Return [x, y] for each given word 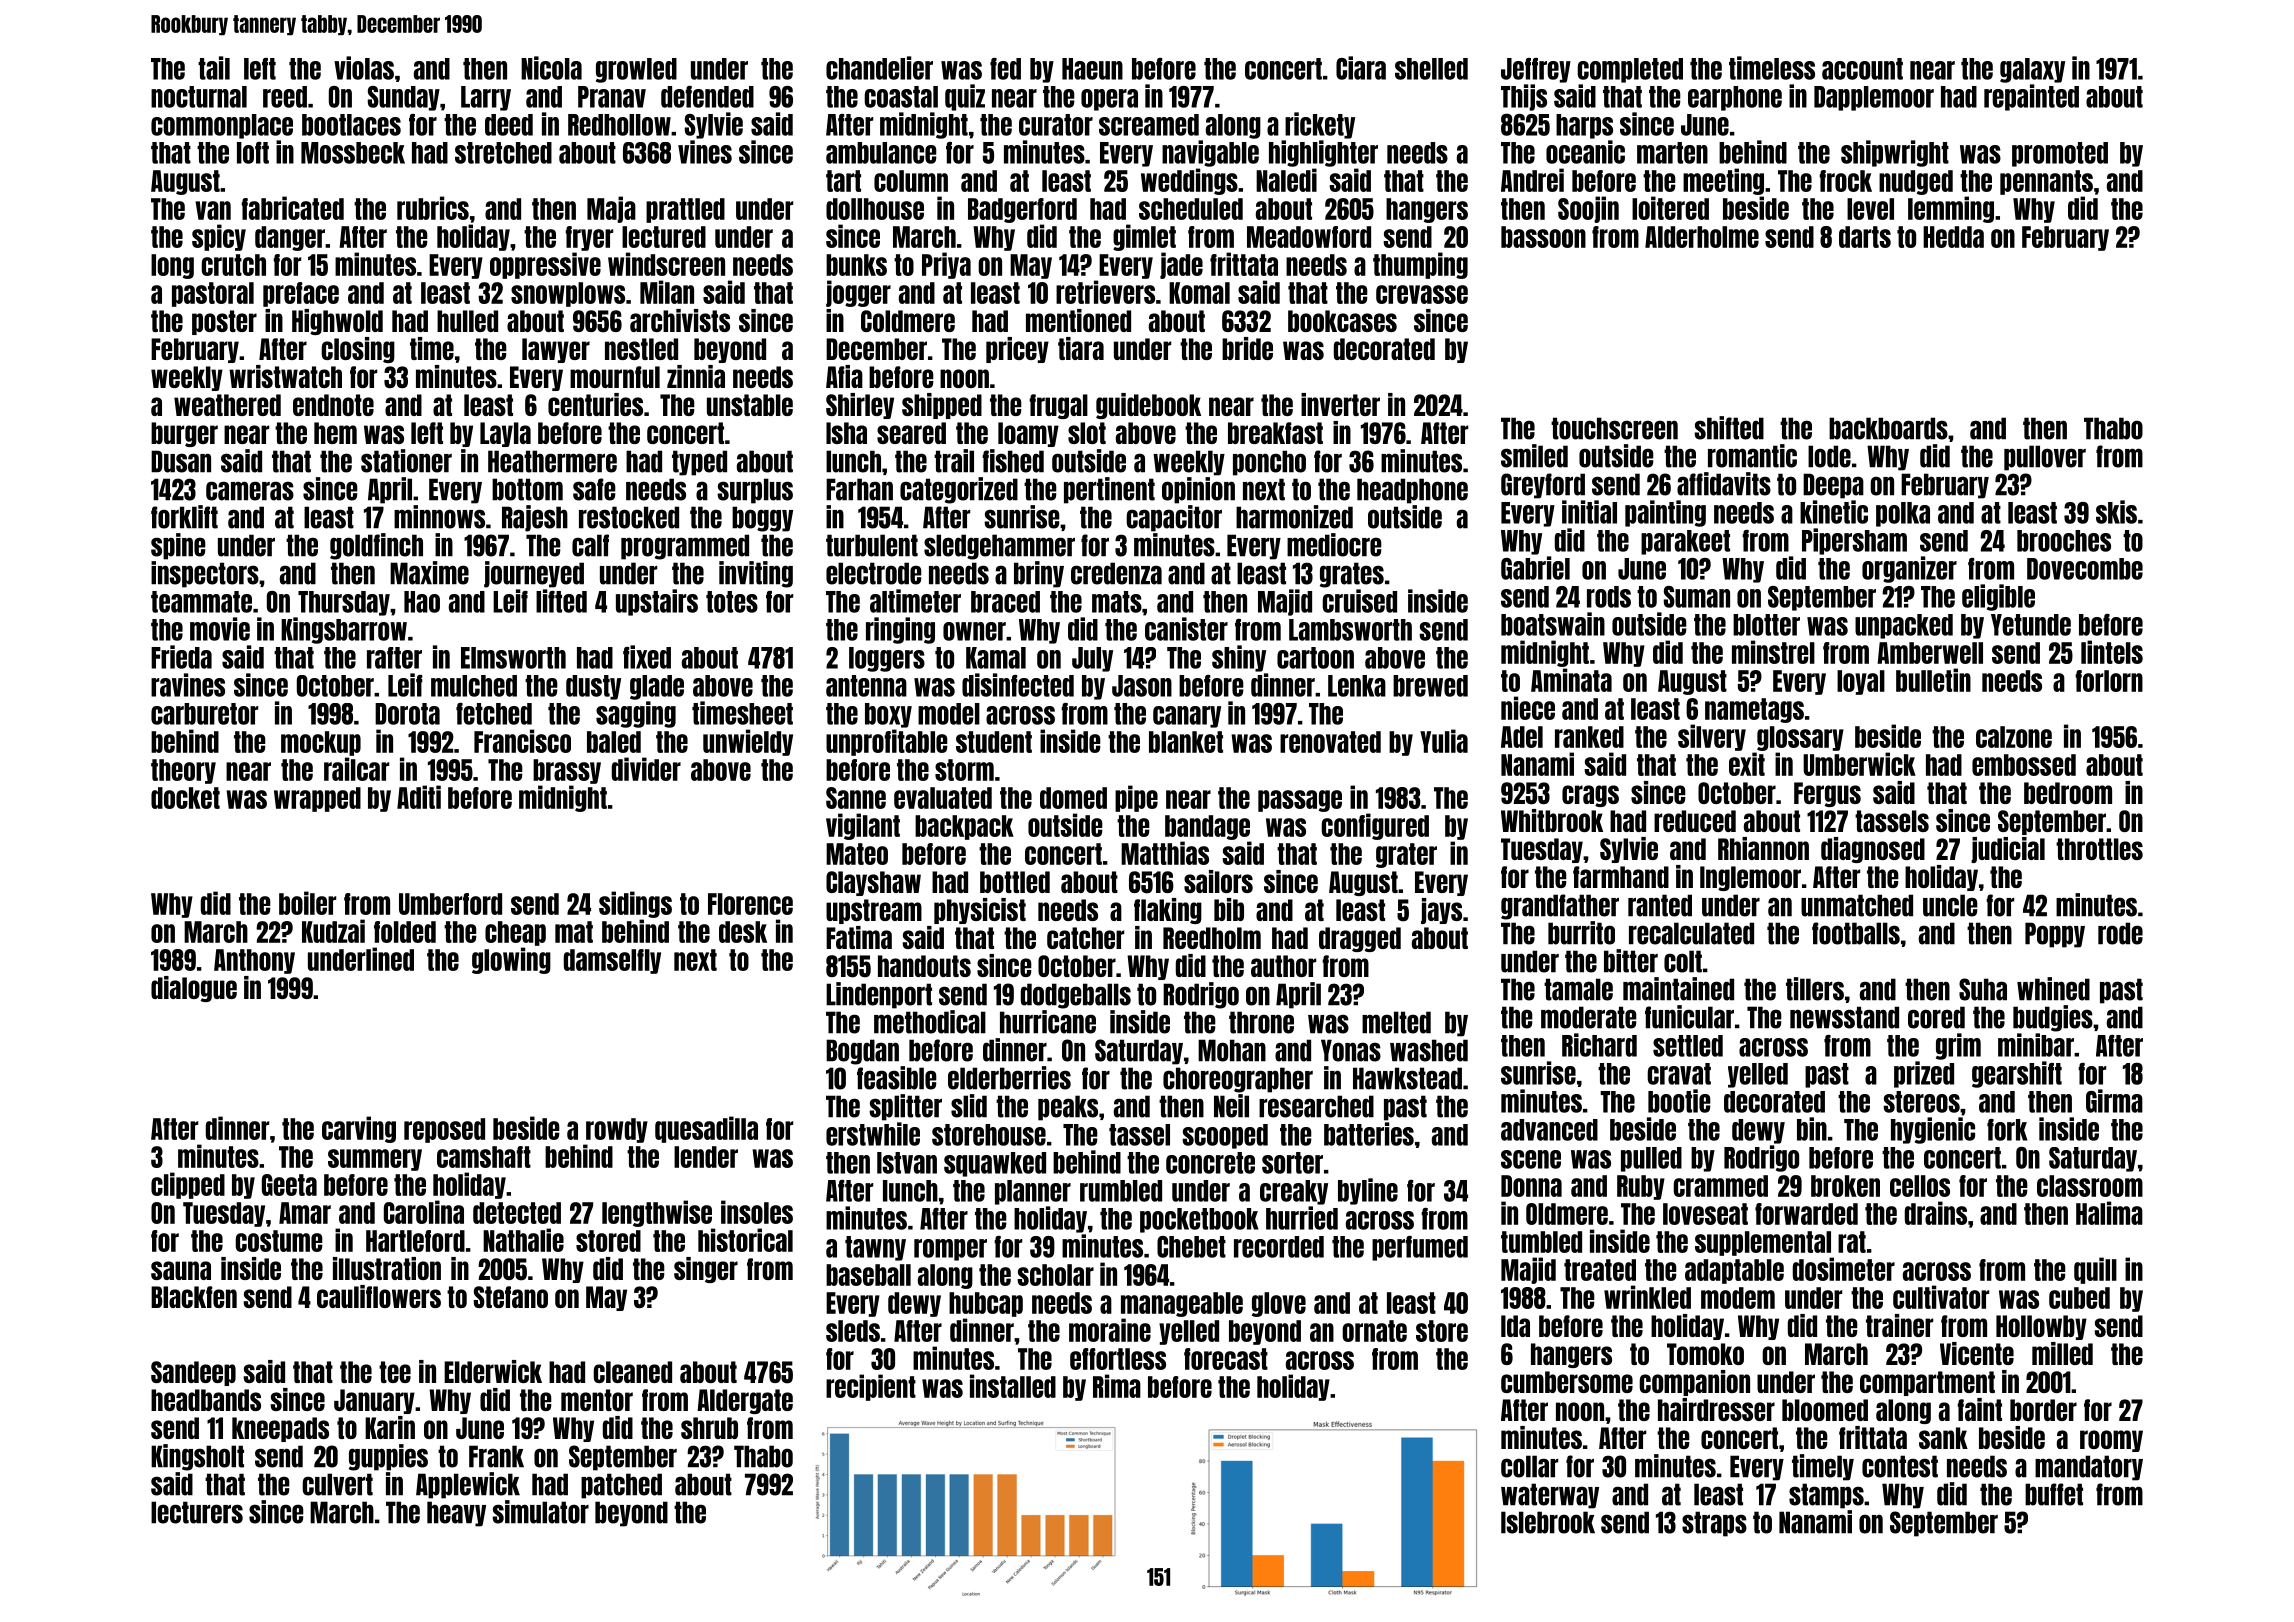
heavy [456, 1514]
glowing [511, 960]
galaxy [2032, 70]
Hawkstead [1407, 1078]
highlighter [1323, 153]
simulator [540, 1512]
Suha [1983, 989]
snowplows [568, 294]
